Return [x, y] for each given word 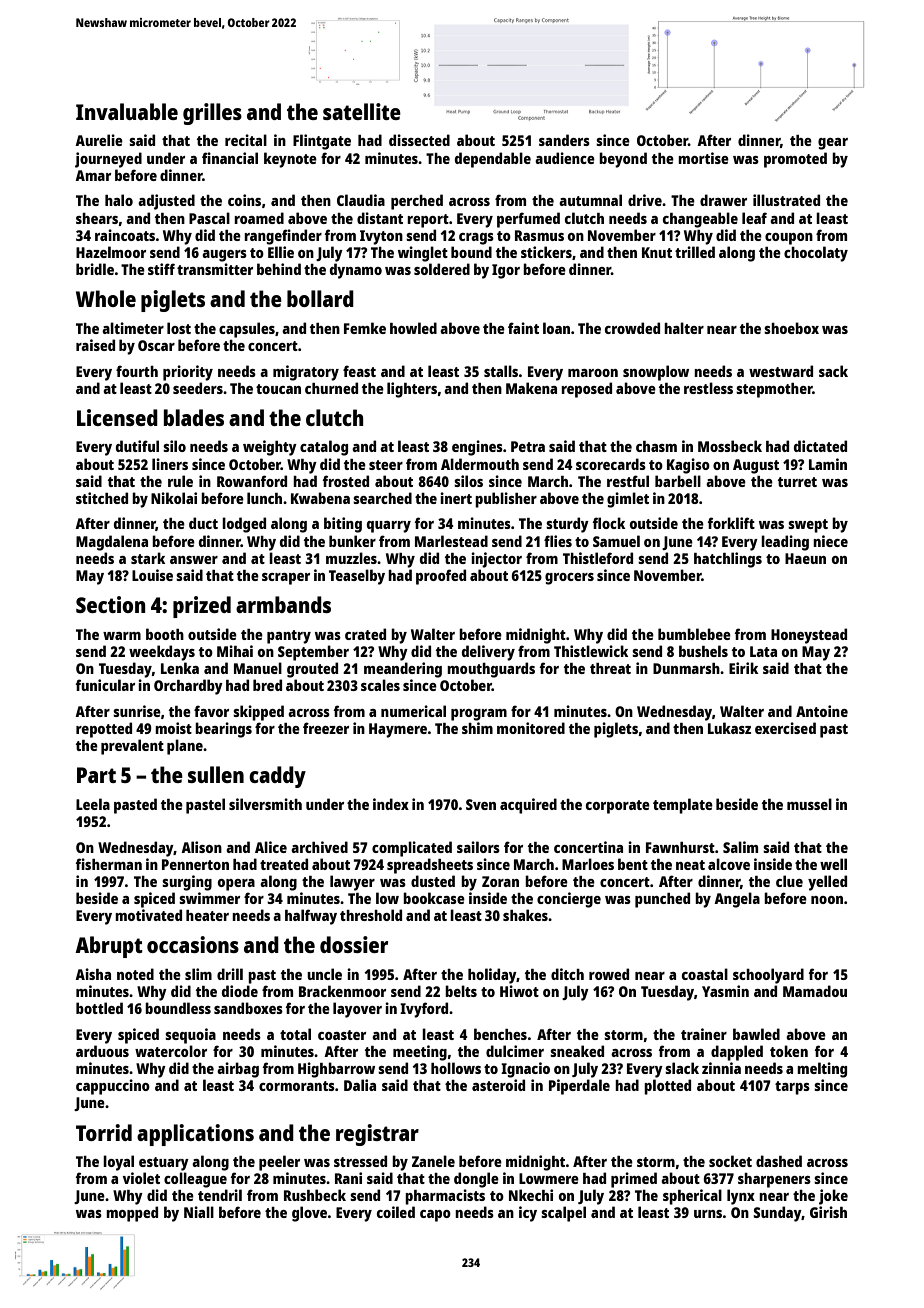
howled [413, 328]
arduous [102, 1051]
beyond [623, 160]
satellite [362, 111]
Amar [93, 175]
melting [822, 1070]
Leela [93, 804]
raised [95, 345]
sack [833, 371]
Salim [740, 847]
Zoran [500, 881]
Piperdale [579, 1087]
